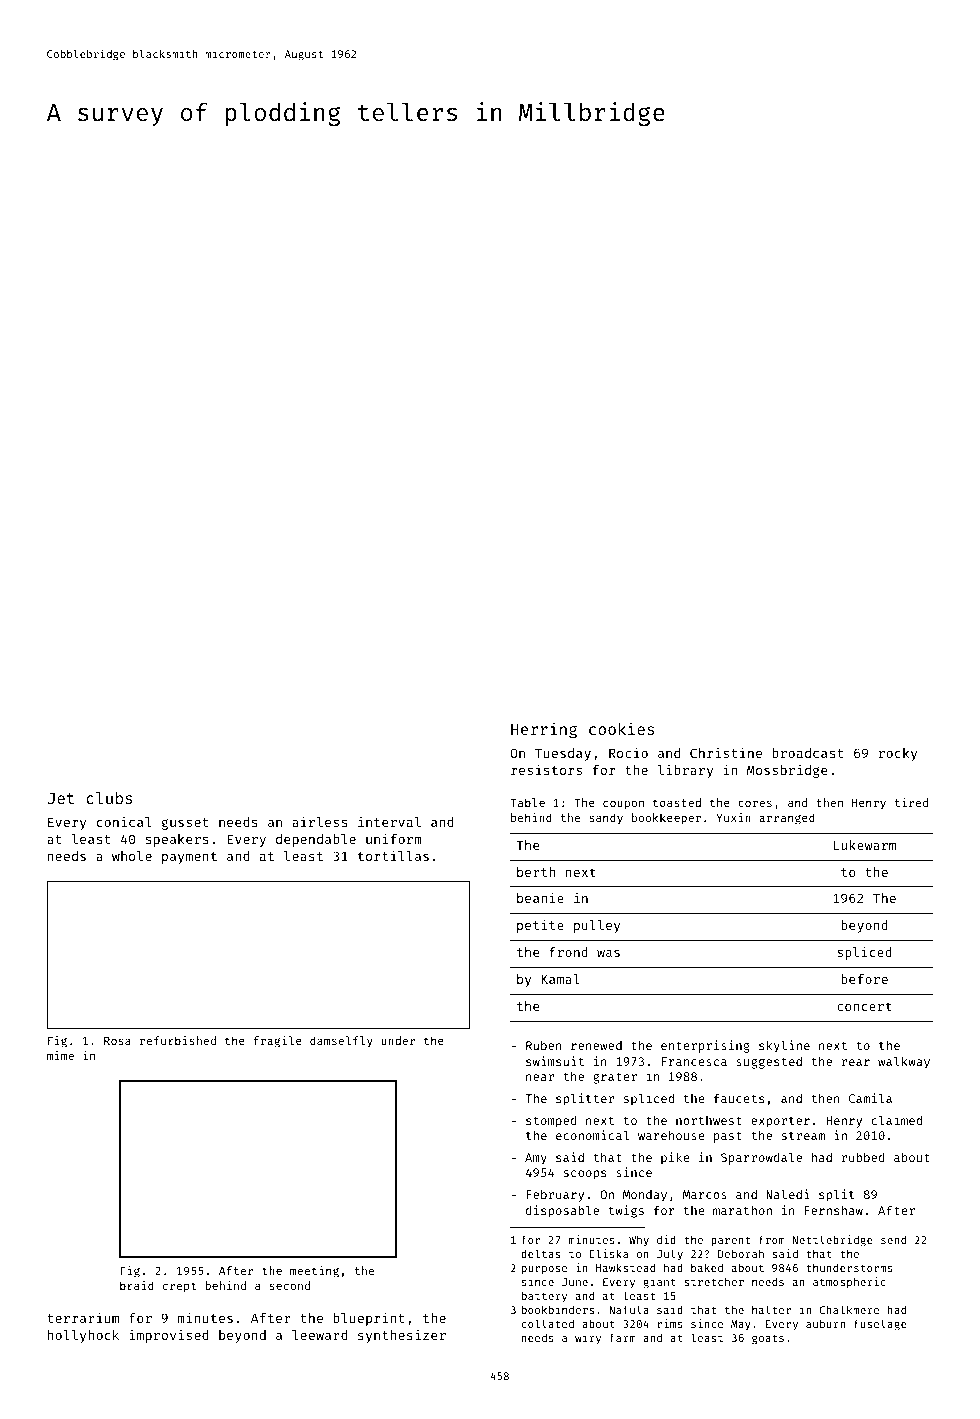  Describe the element at coordinates (544, 730) in the screenshot. I see `Herring` at that location.
